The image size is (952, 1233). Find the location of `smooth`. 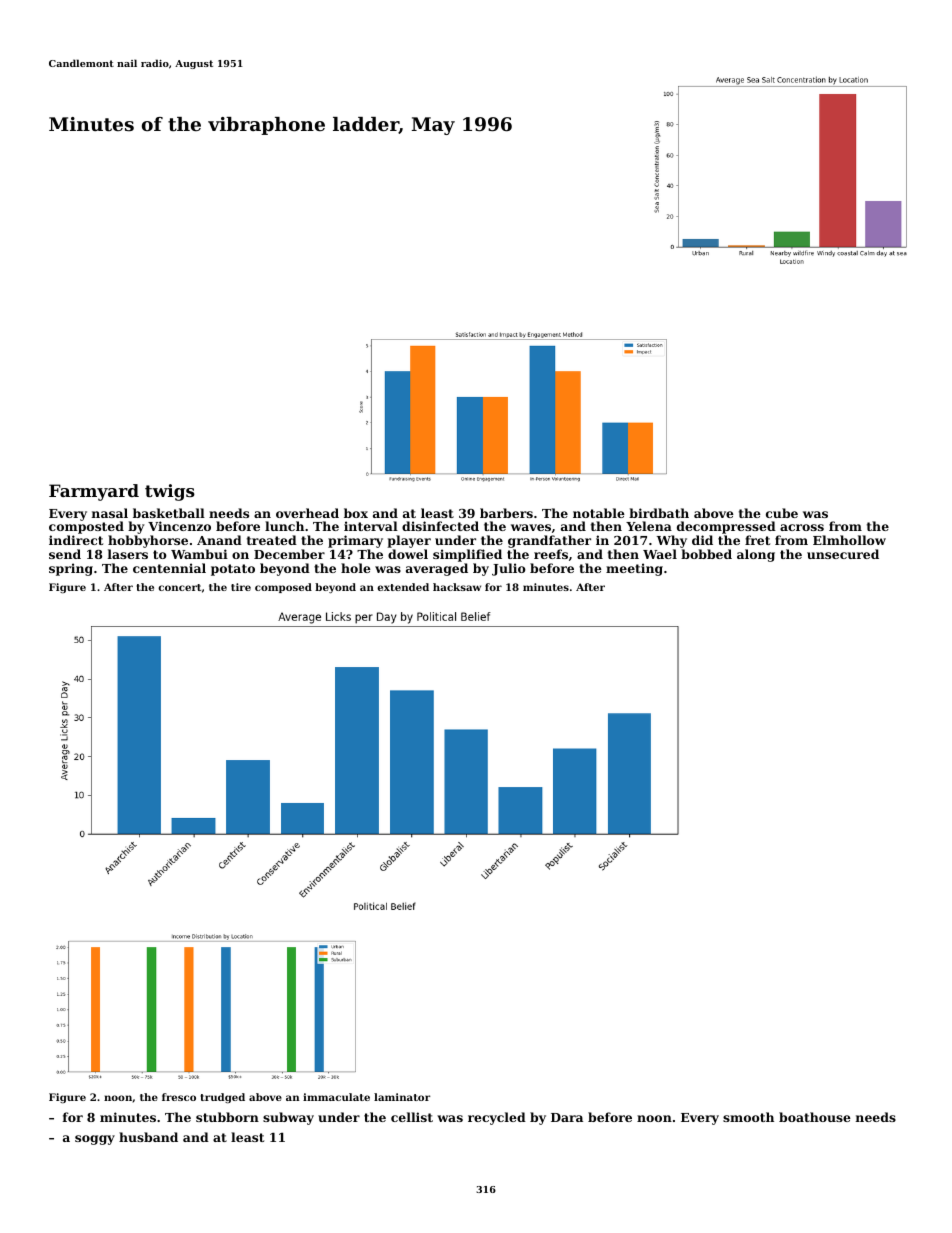

smooth is located at coordinates (748, 1117).
